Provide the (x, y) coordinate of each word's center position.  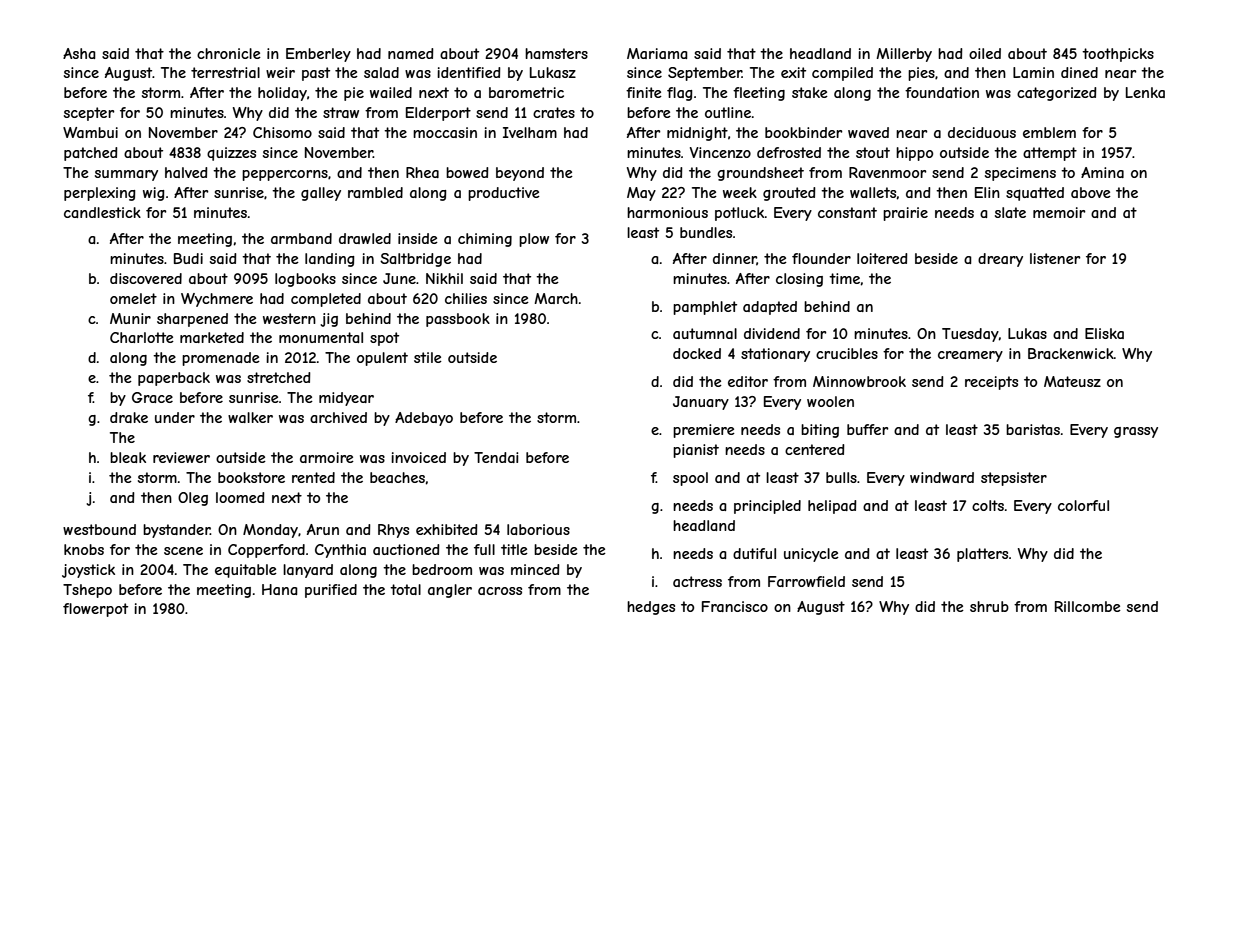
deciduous (982, 132)
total (405, 589)
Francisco (735, 606)
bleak (128, 457)
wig (154, 194)
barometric (526, 92)
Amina (1102, 172)
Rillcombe (1088, 606)
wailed (391, 92)
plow (534, 240)
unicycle (811, 555)
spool (690, 479)
